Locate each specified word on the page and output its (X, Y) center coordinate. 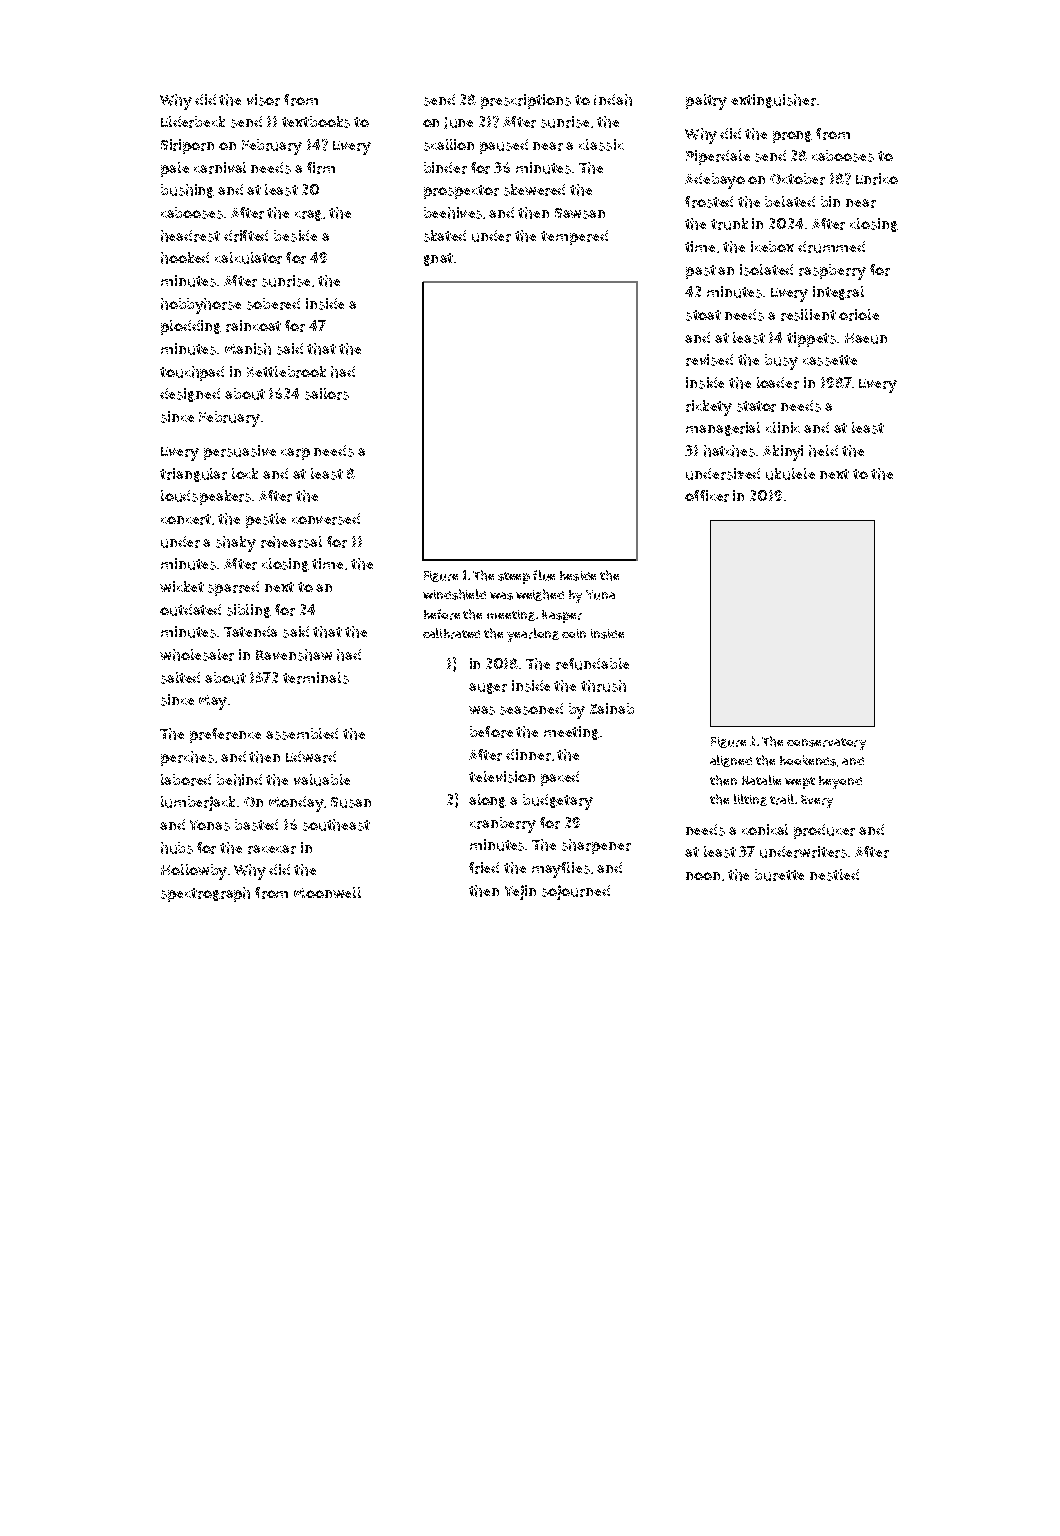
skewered (534, 190)
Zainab (612, 708)
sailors (327, 394)
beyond (840, 782)
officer (707, 496)
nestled (834, 875)
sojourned (576, 892)
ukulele (790, 474)
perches (187, 758)
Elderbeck (193, 122)
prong (792, 137)
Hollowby (194, 872)
